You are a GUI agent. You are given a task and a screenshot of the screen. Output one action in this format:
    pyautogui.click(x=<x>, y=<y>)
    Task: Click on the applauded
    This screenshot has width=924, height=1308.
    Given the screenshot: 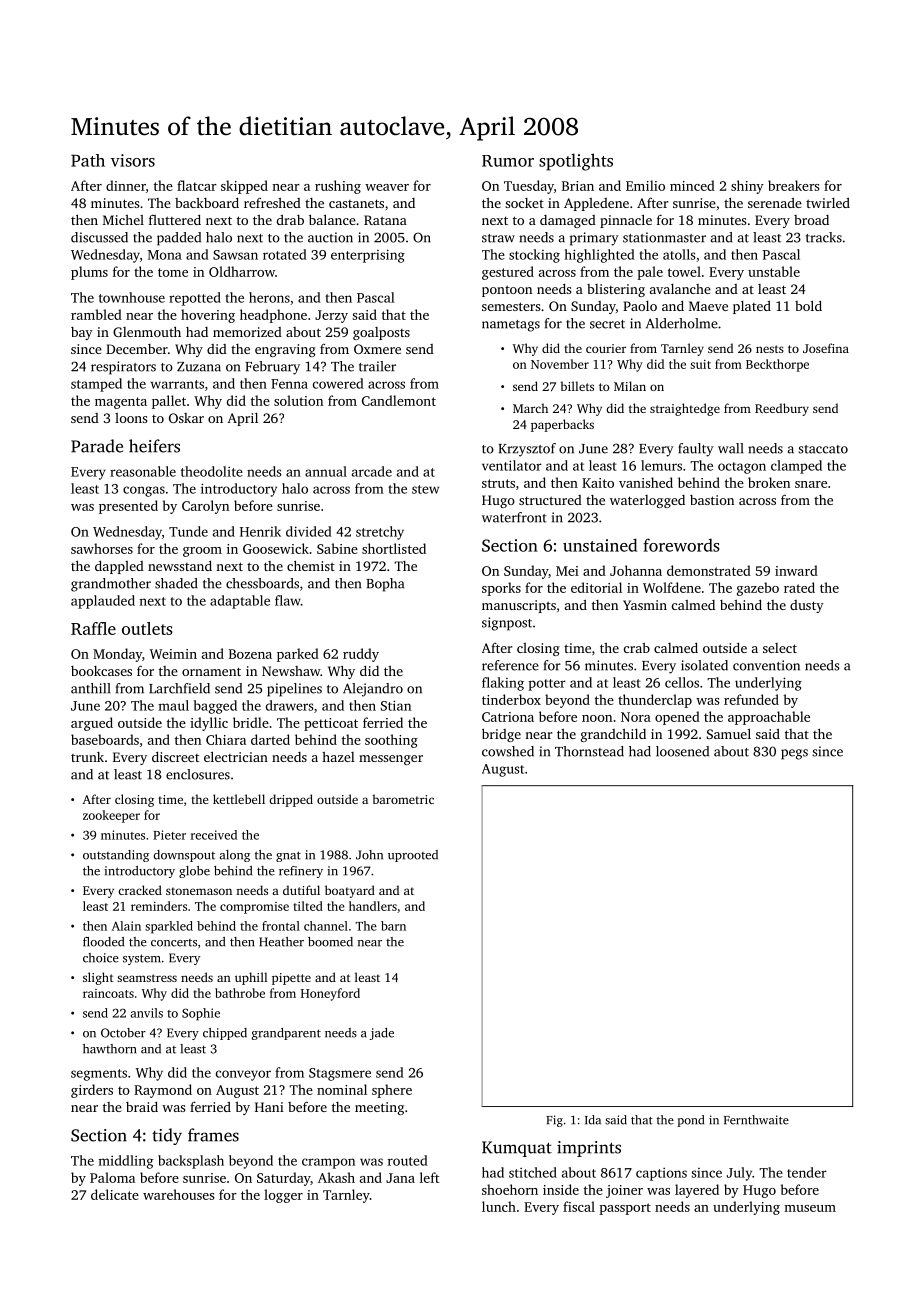 What is the action you would take?
    pyautogui.click(x=103, y=602)
